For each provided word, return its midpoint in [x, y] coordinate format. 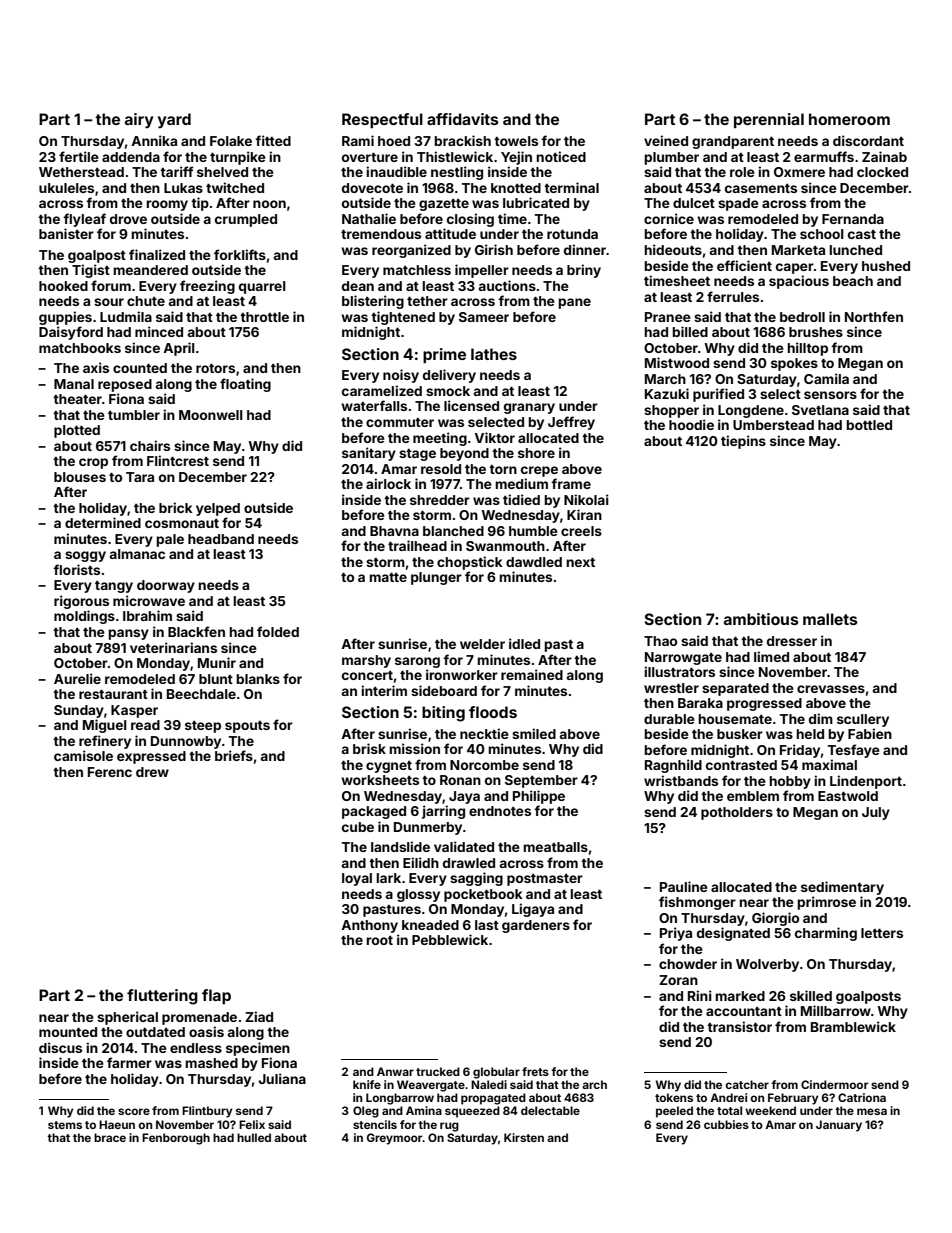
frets [535, 1071]
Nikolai [586, 499]
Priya [676, 934]
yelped [218, 509]
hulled [254, 1137]
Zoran [678, 980]
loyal [357, 879]
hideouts [673, 249]
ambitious [761, 619]
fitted [273, 140]
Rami [358, 140]
